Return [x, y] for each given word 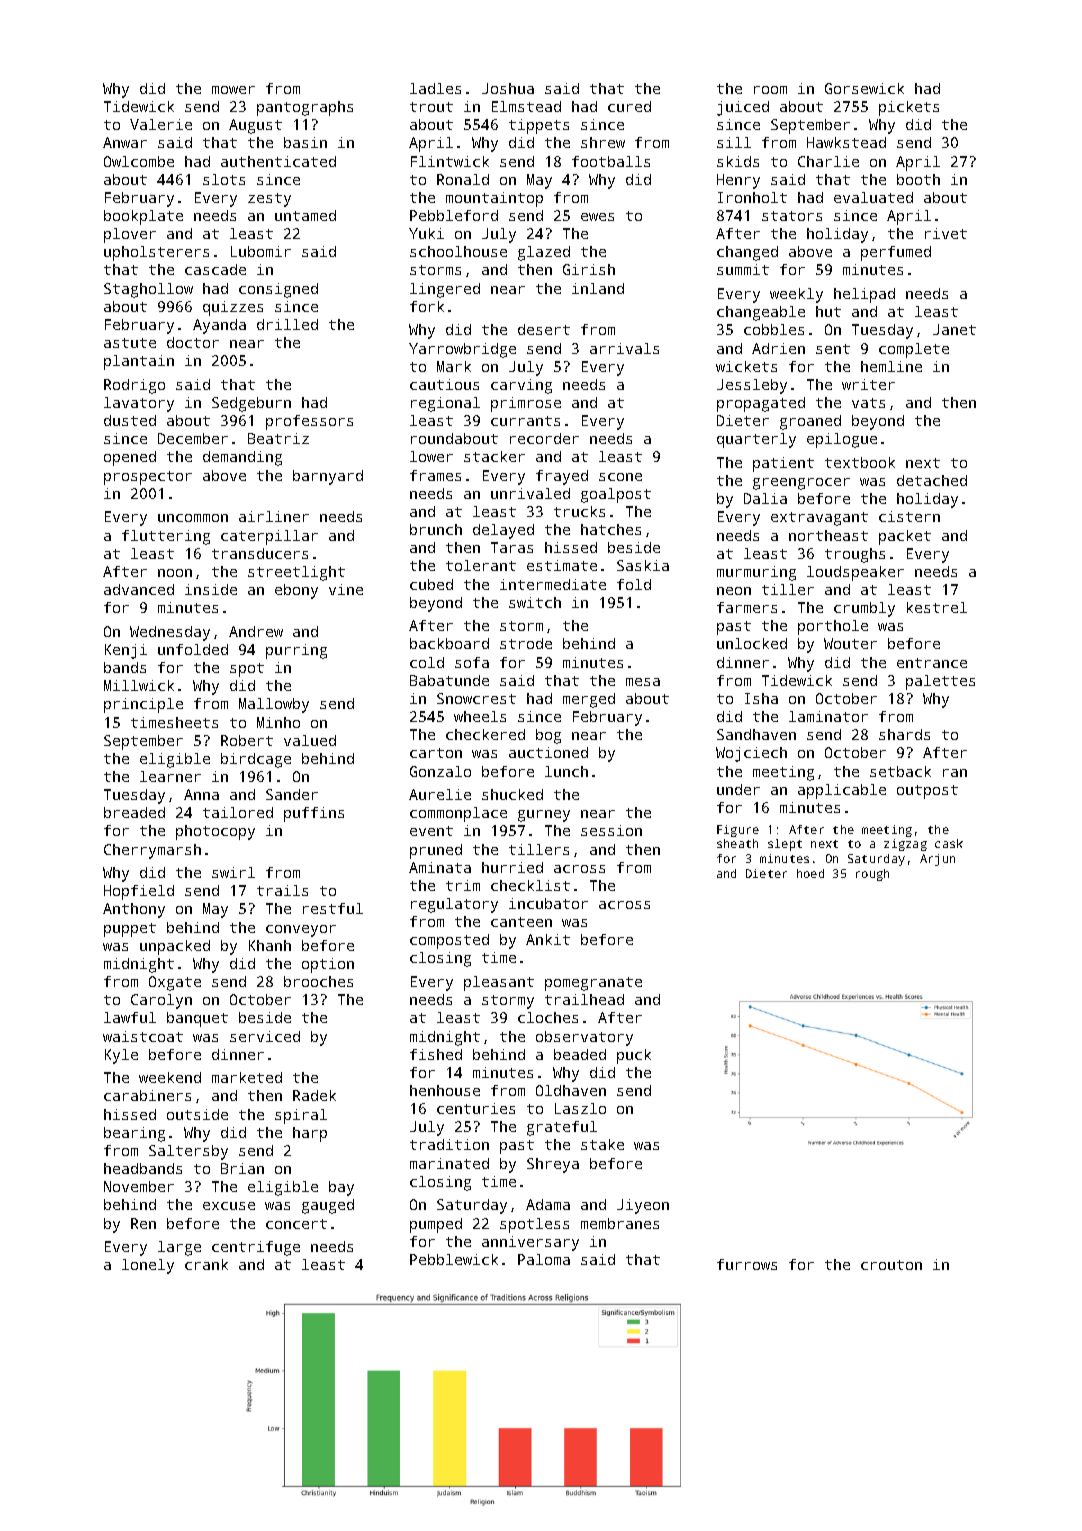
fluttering [166, 537]
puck [634, 1056]
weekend [170, 1077]
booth [918, 179]
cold [427, 662]
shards [904, 734]
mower [233, 90]
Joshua [508, 88]
